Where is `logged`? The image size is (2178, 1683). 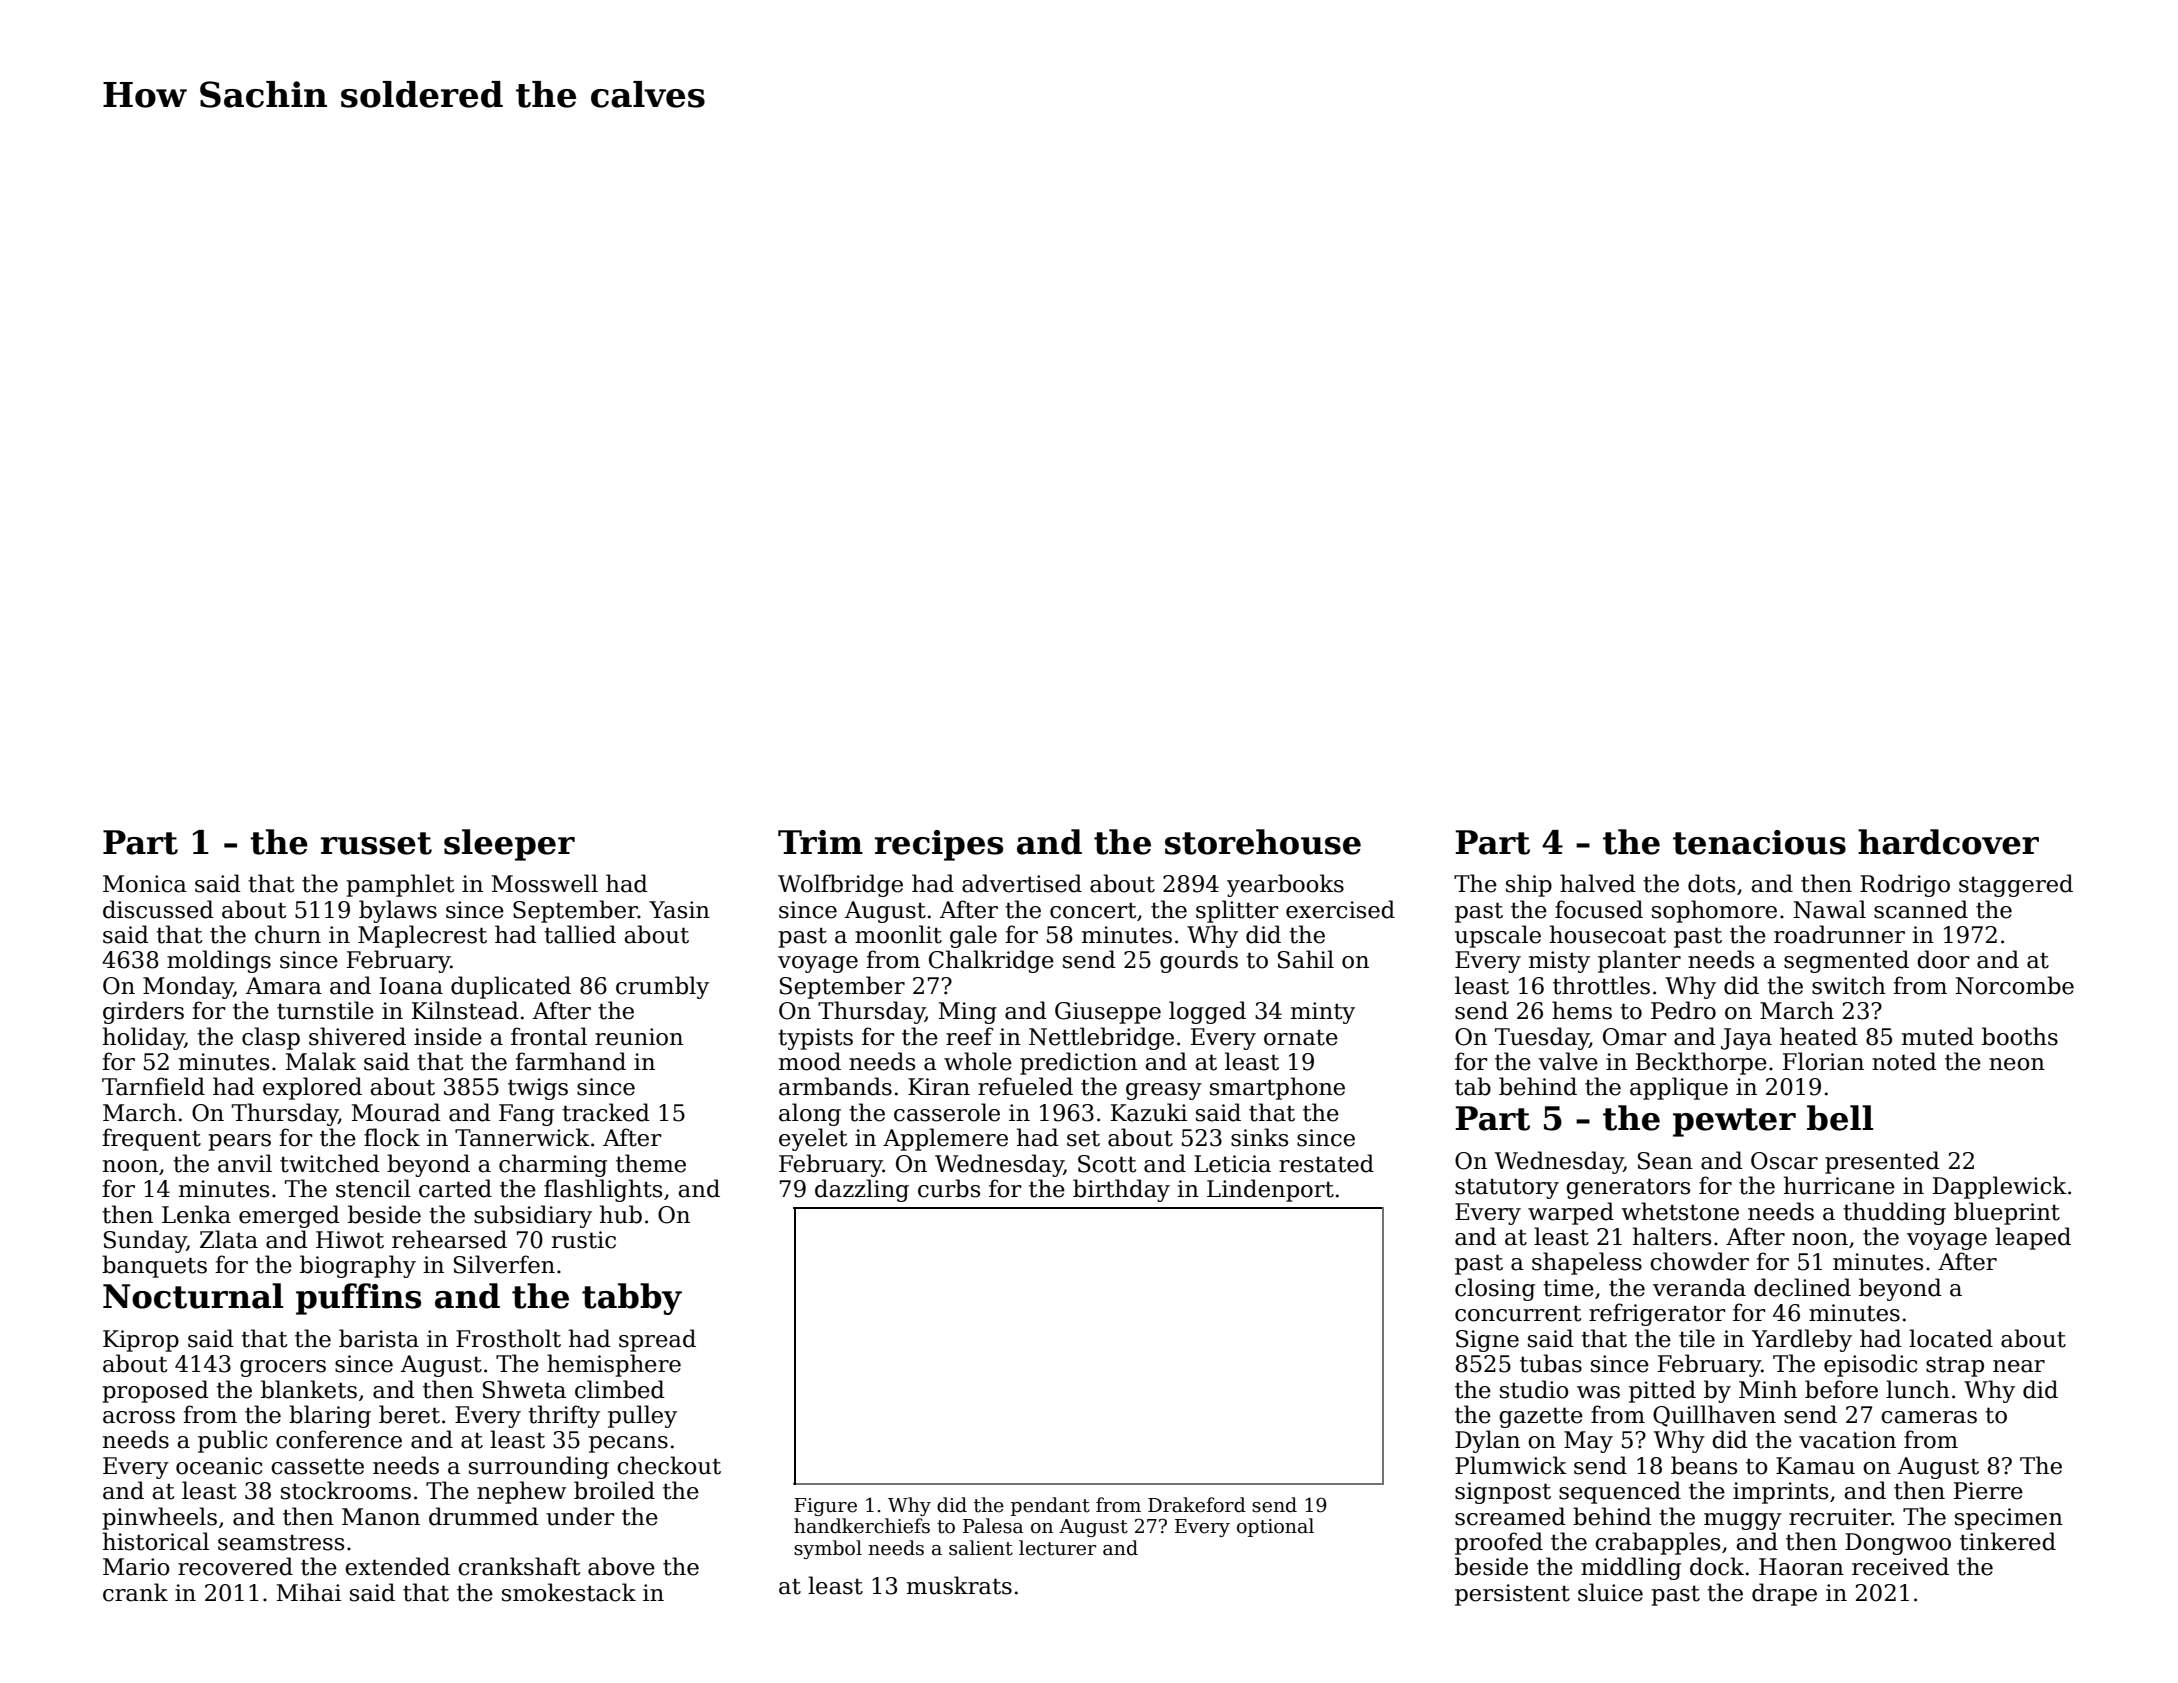 logged is located at coordinates (1207, 1012).
